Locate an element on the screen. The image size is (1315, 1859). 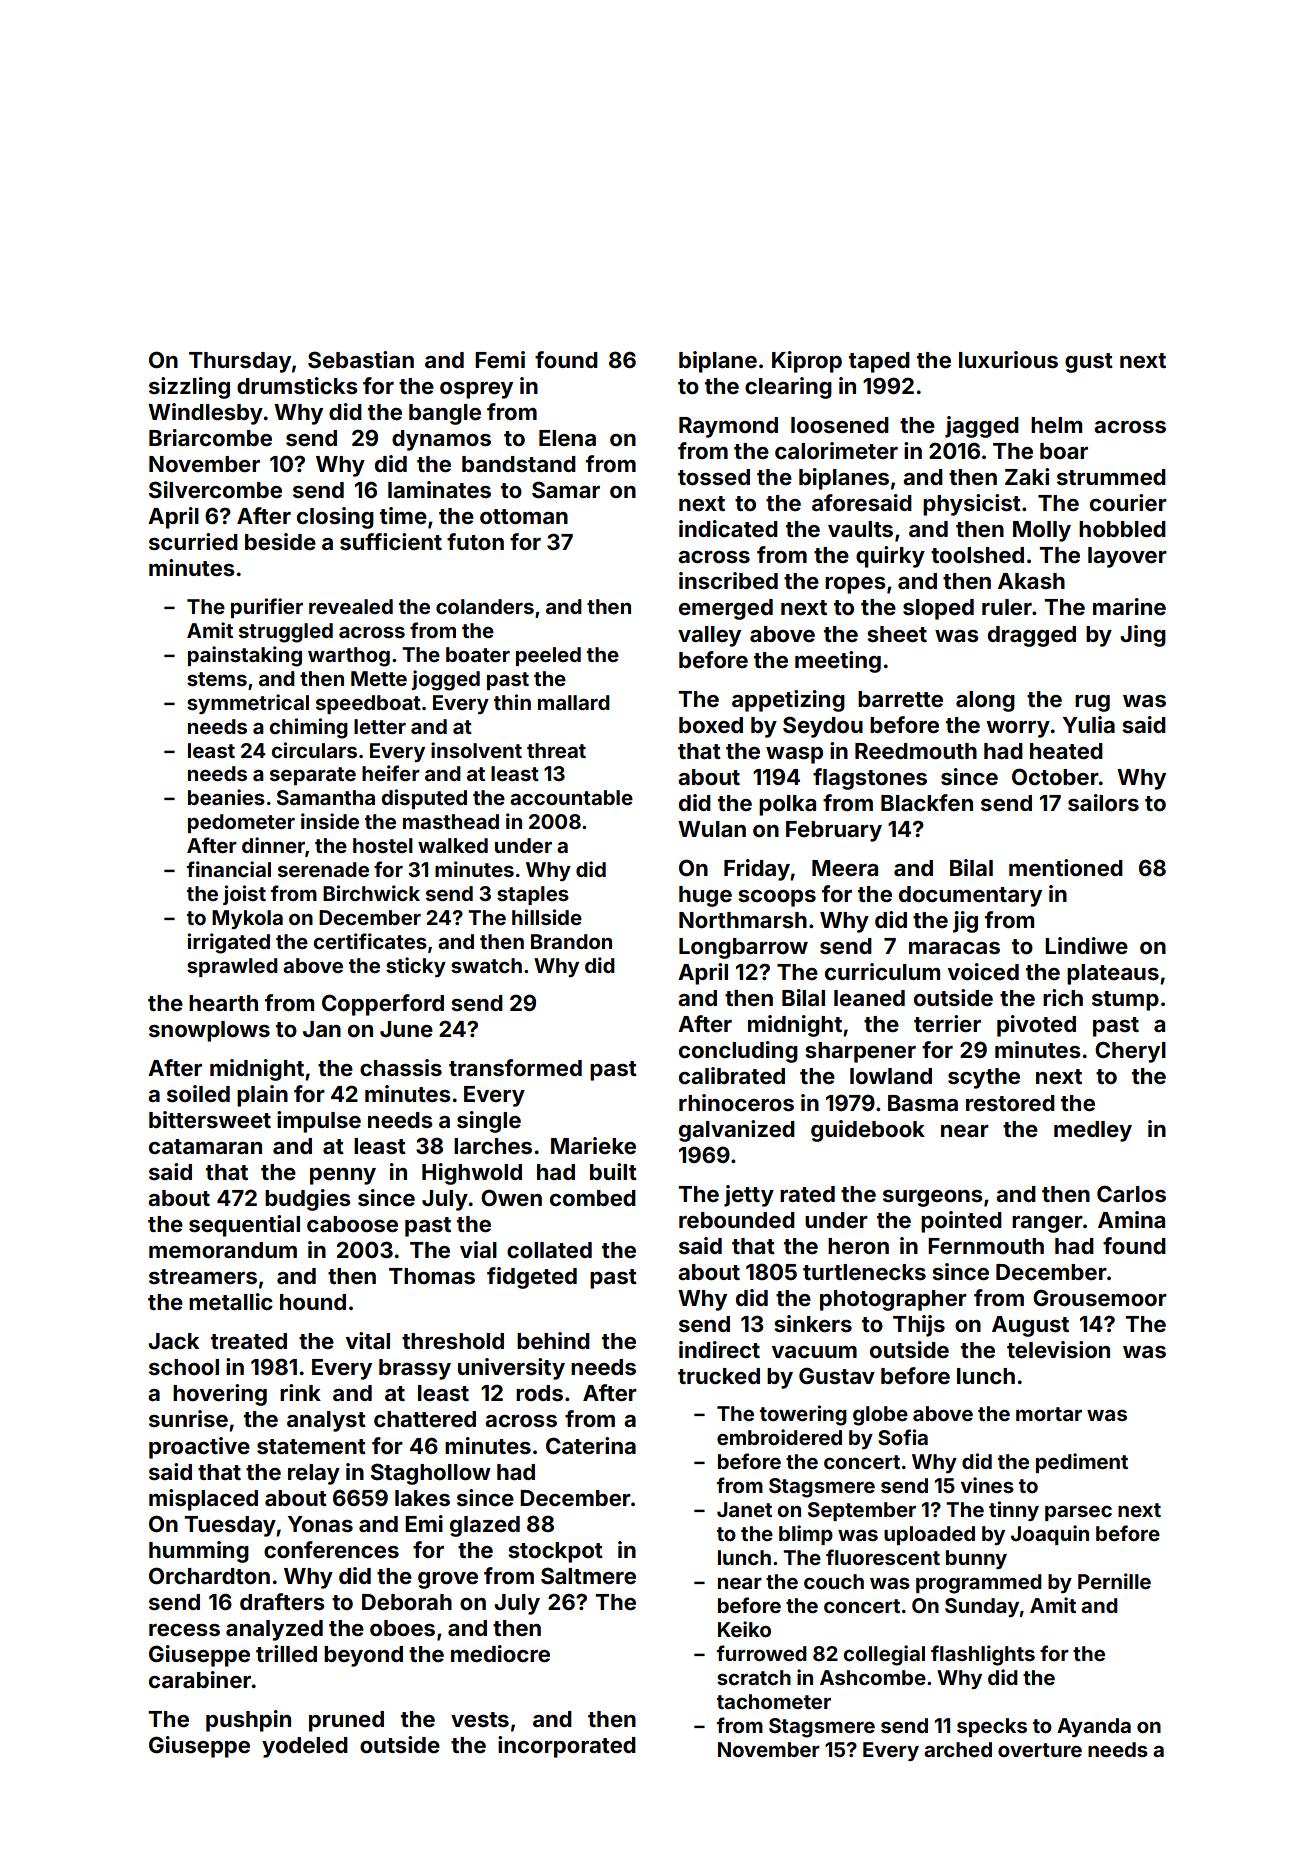
yodeled is located at coordinates (305, 1747).
